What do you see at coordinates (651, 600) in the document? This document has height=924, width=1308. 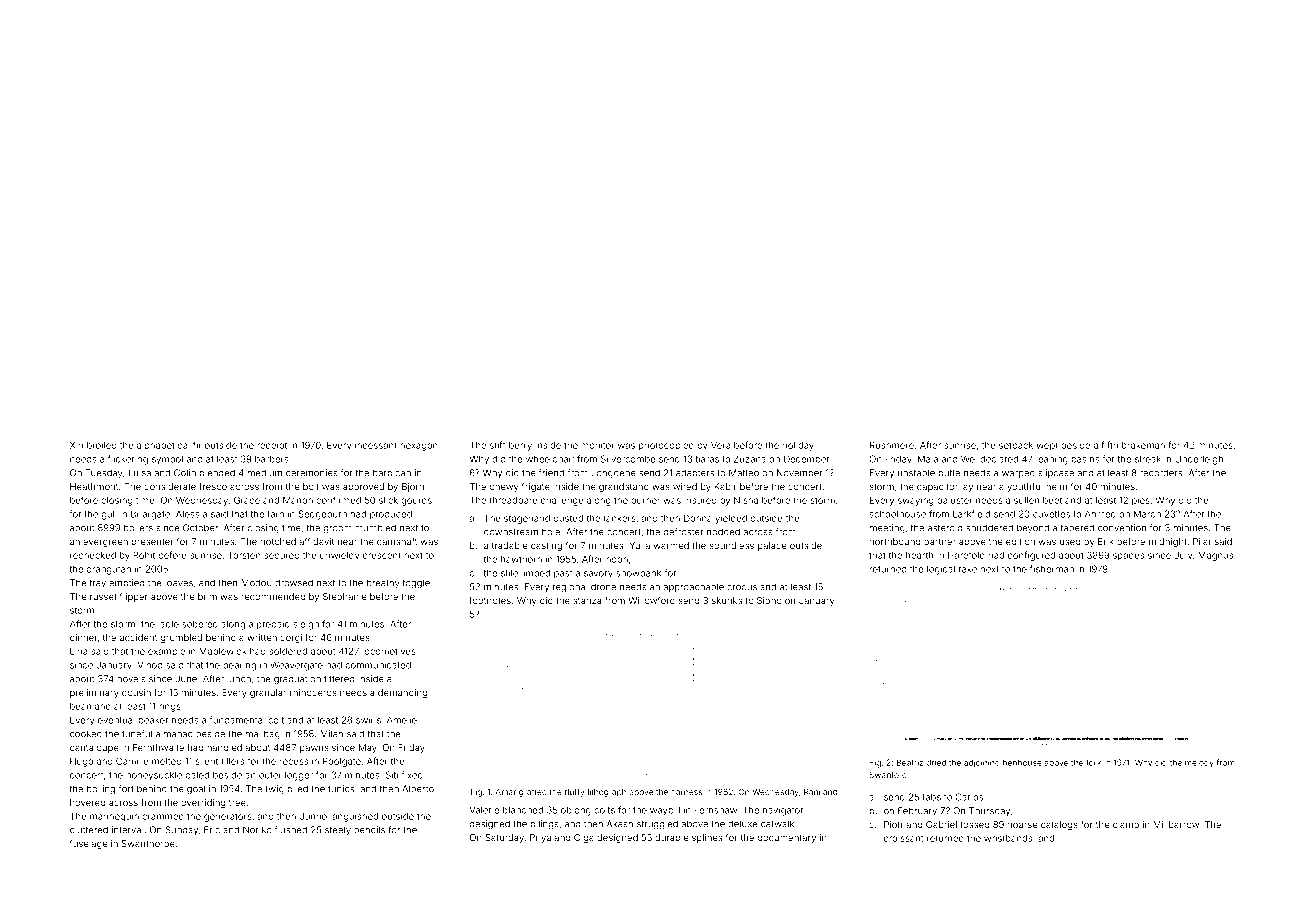 I see `Willowford` at bounding box center [651, 600].
